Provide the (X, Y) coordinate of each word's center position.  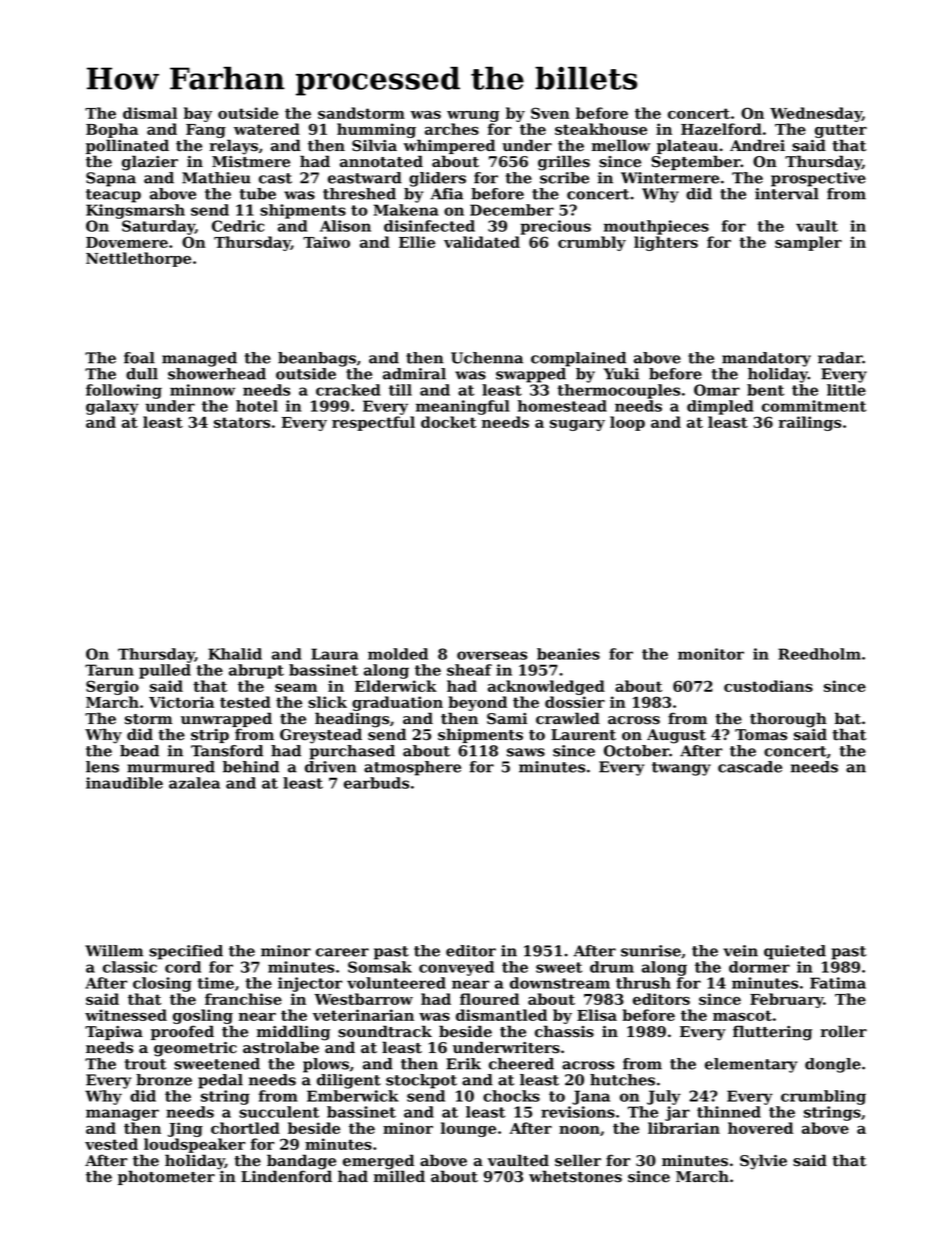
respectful (373, 423)
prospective (818, 179)
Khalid (235, 654)
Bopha (112, 130)
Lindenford (286, 1176)
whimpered (449, 146)
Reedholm (819, 654)
